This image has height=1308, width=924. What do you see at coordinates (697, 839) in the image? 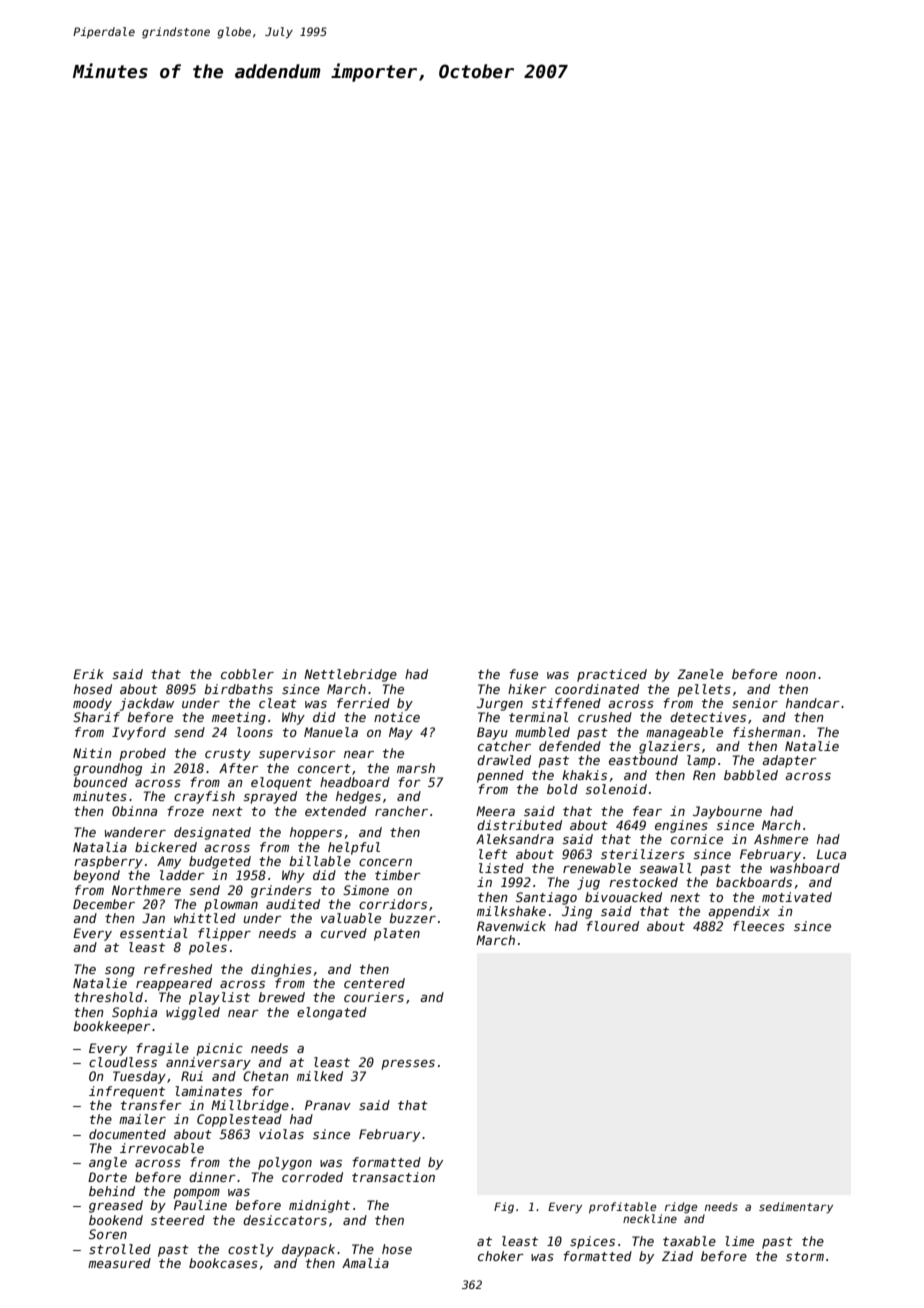
I see `cornice` at bounding box center [697, 839].
